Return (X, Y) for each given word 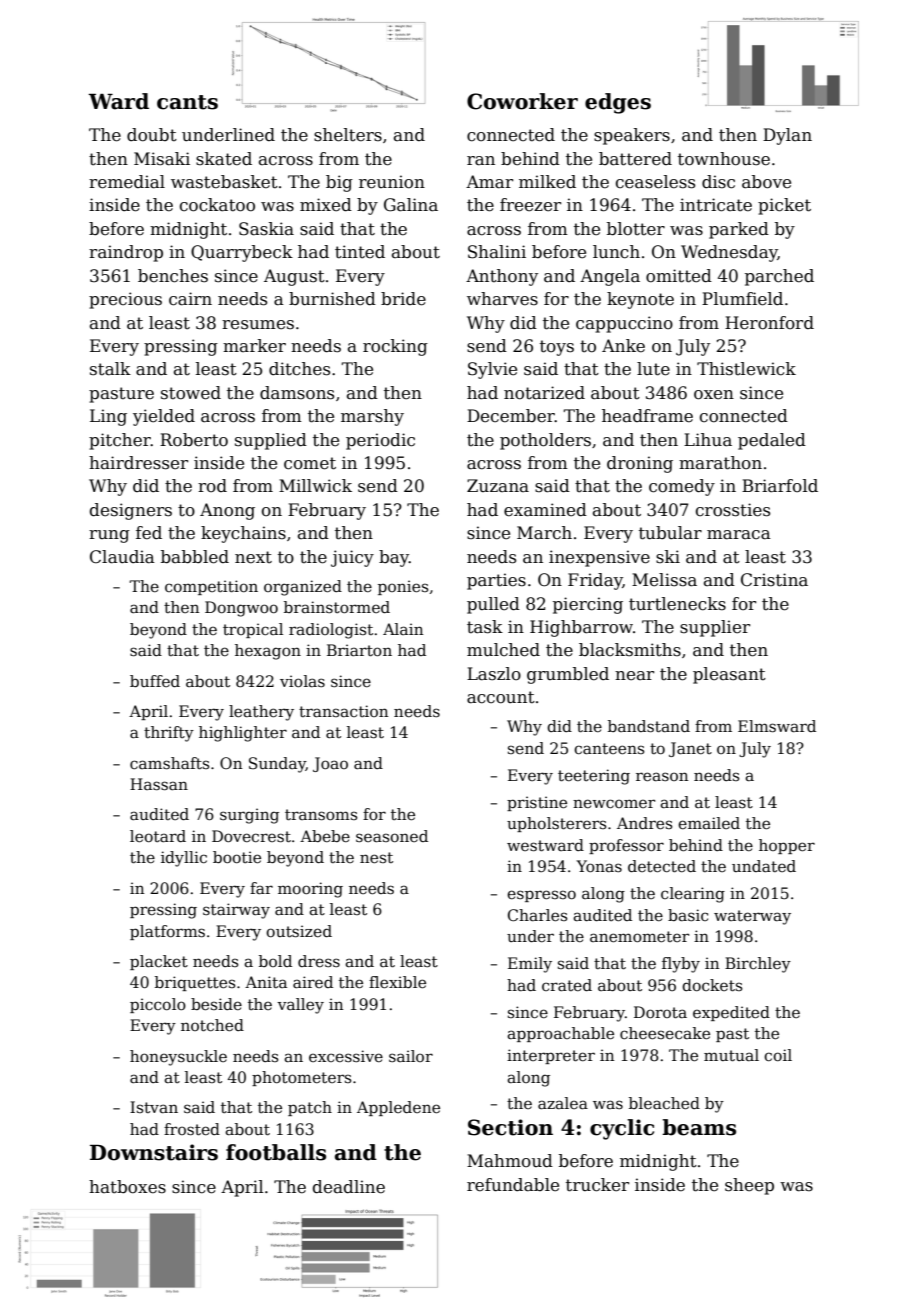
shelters (348, 135)
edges (618, 103)
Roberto (194, 440)
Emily (530, 965)
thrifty (169, 734)
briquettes (195, 983)
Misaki (162, 159)
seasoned (392, 836)
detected (662, 866)
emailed (709, 823)
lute (653, 369)
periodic (380, 441)
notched (212, 1025)
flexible (397, 982)
